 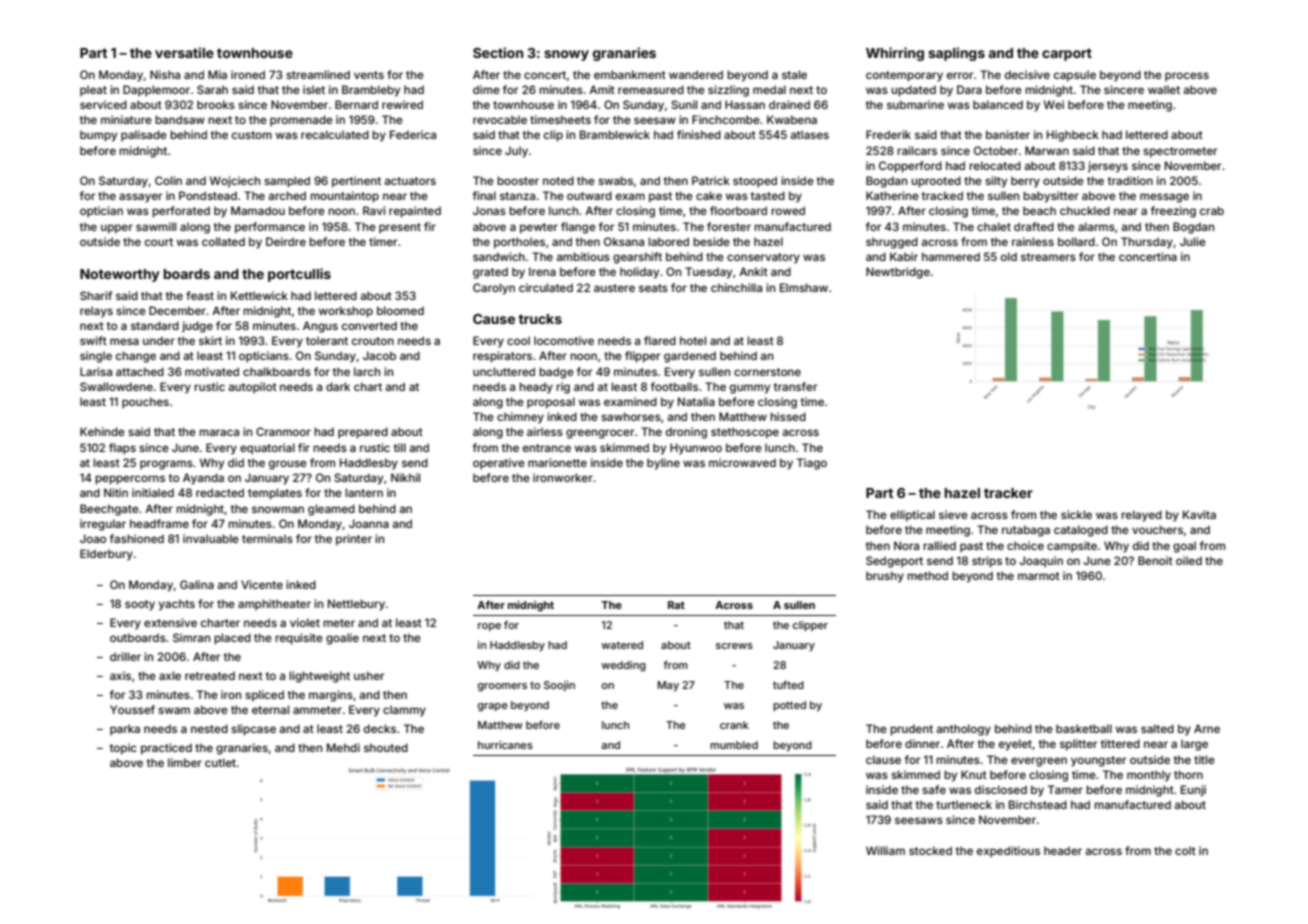 What do you see at coordinates (556, 373) in the page?
I see `badge` at bounding box center [556, 373].
